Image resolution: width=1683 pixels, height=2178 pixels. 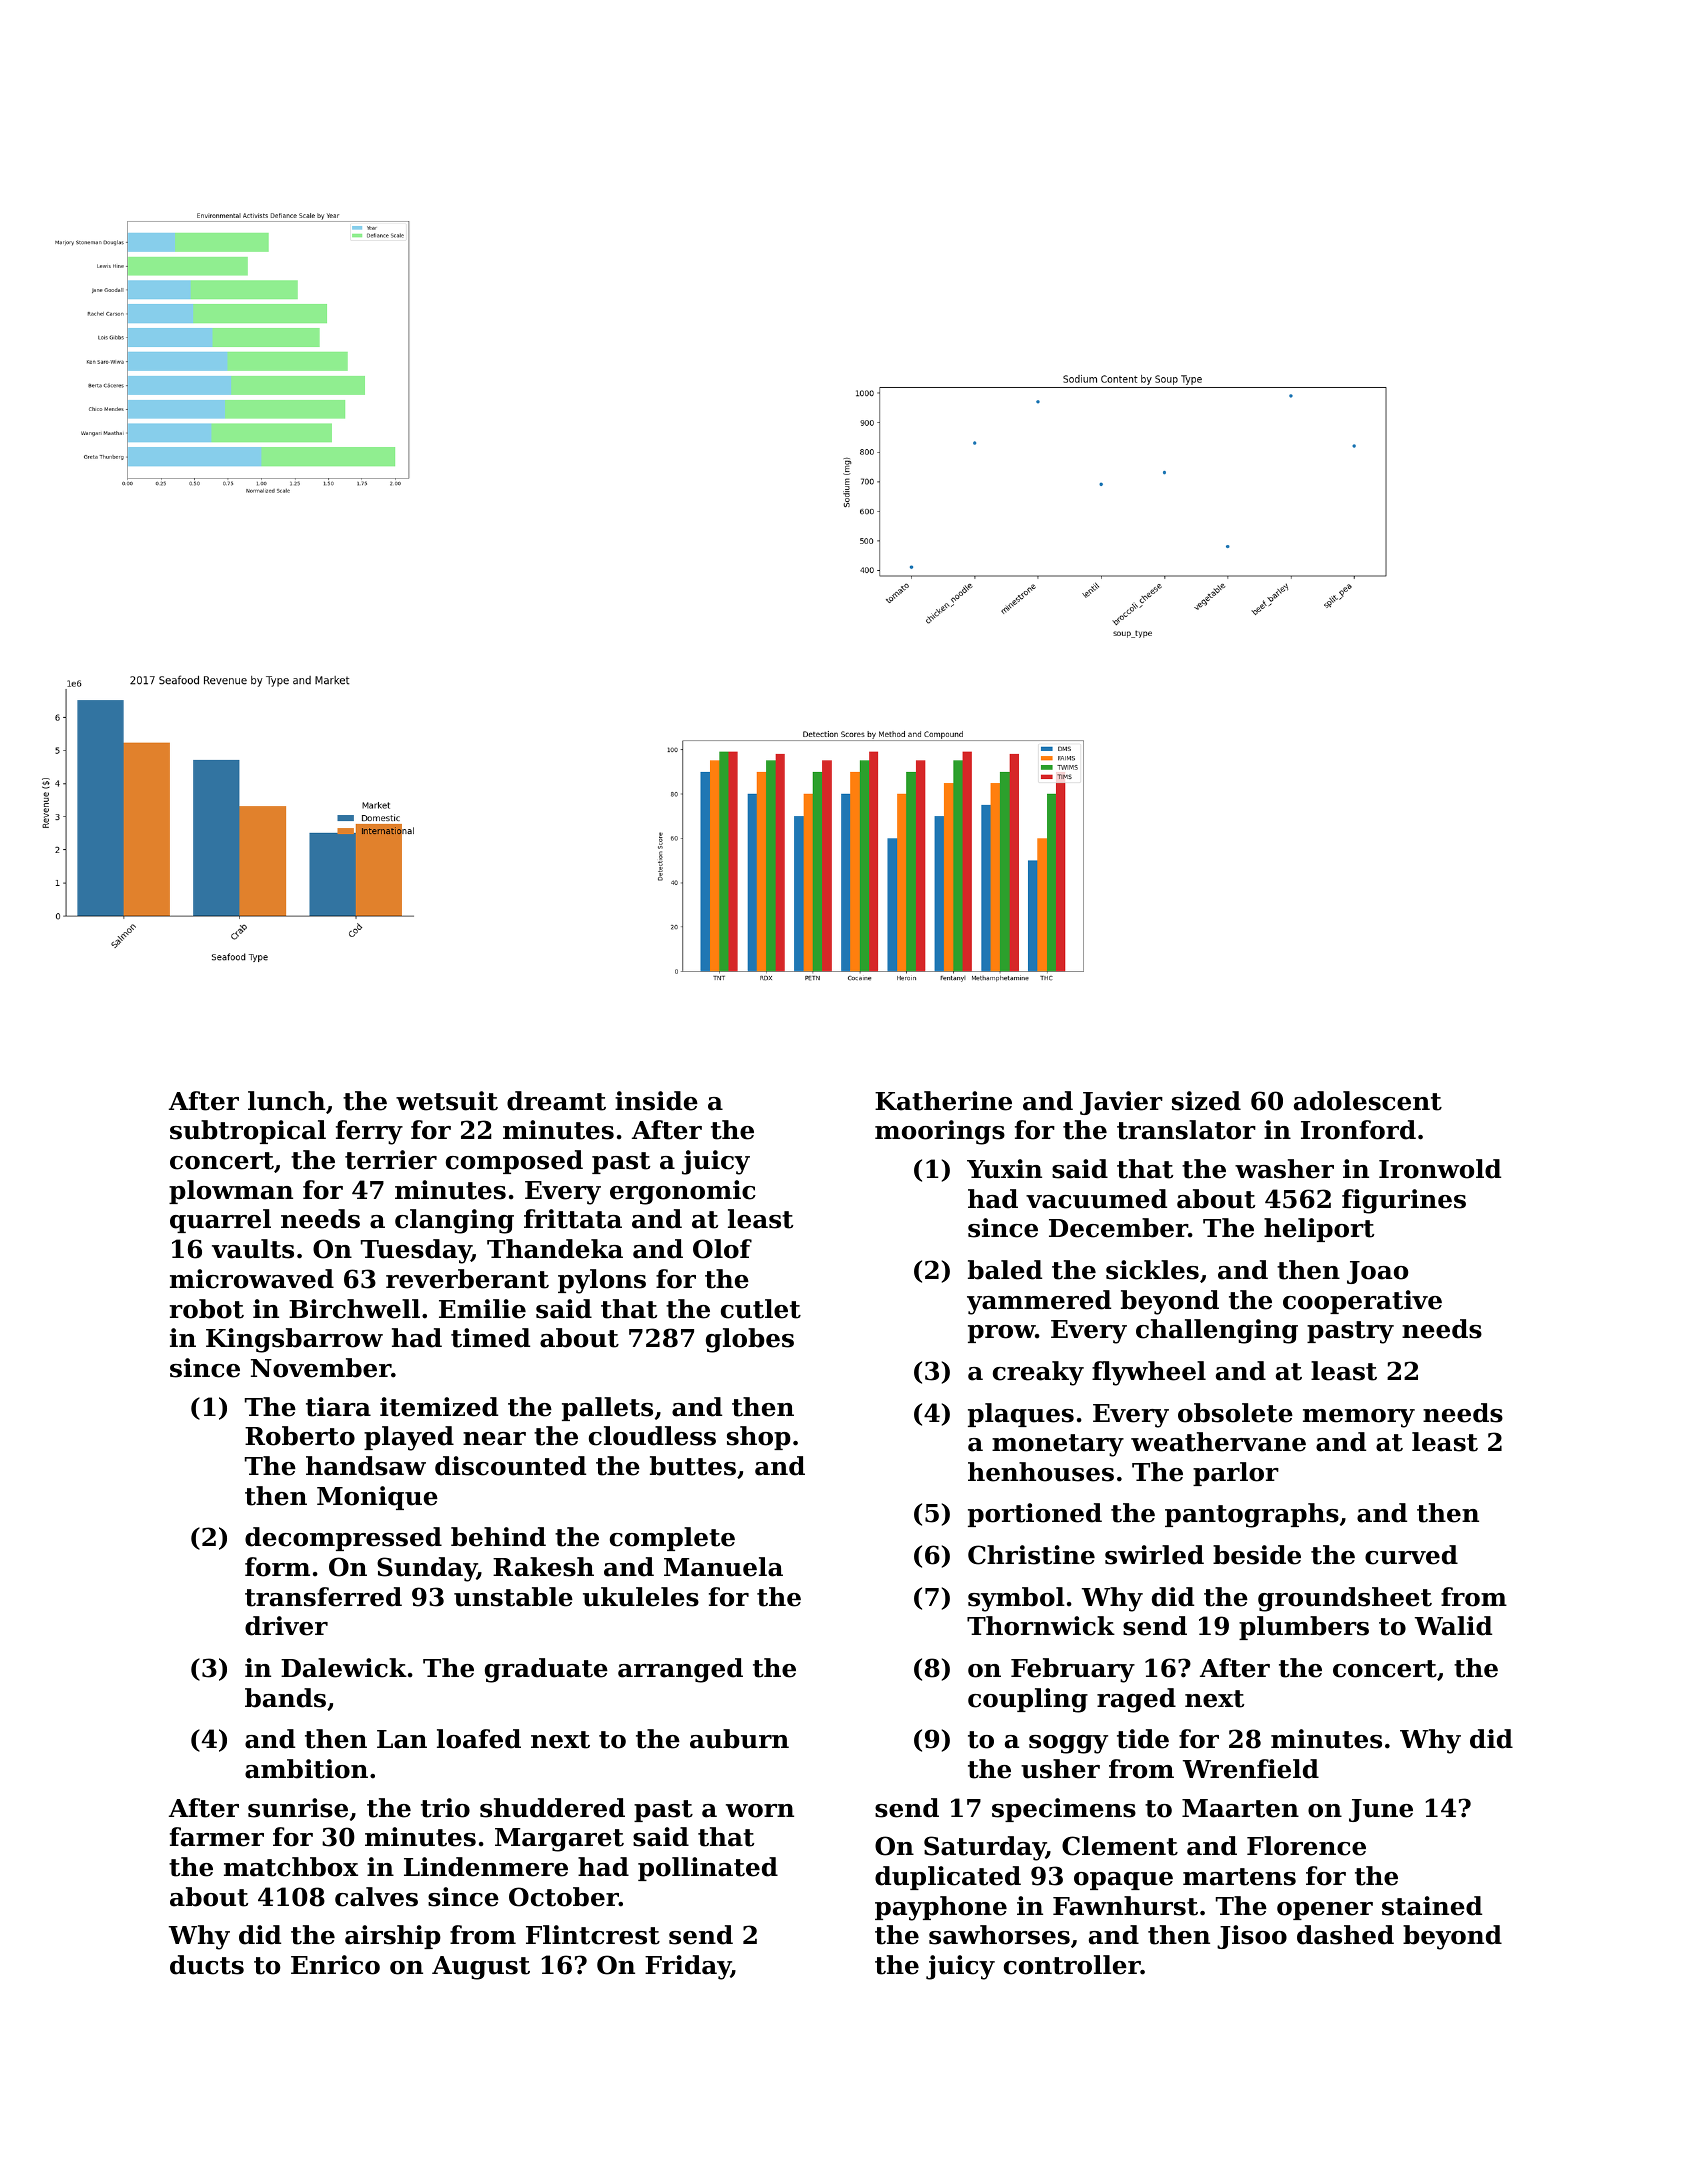 What do you see at coordinates (672, 1539) in the document?
I see `complete` at bounding box center [672, 1539].
